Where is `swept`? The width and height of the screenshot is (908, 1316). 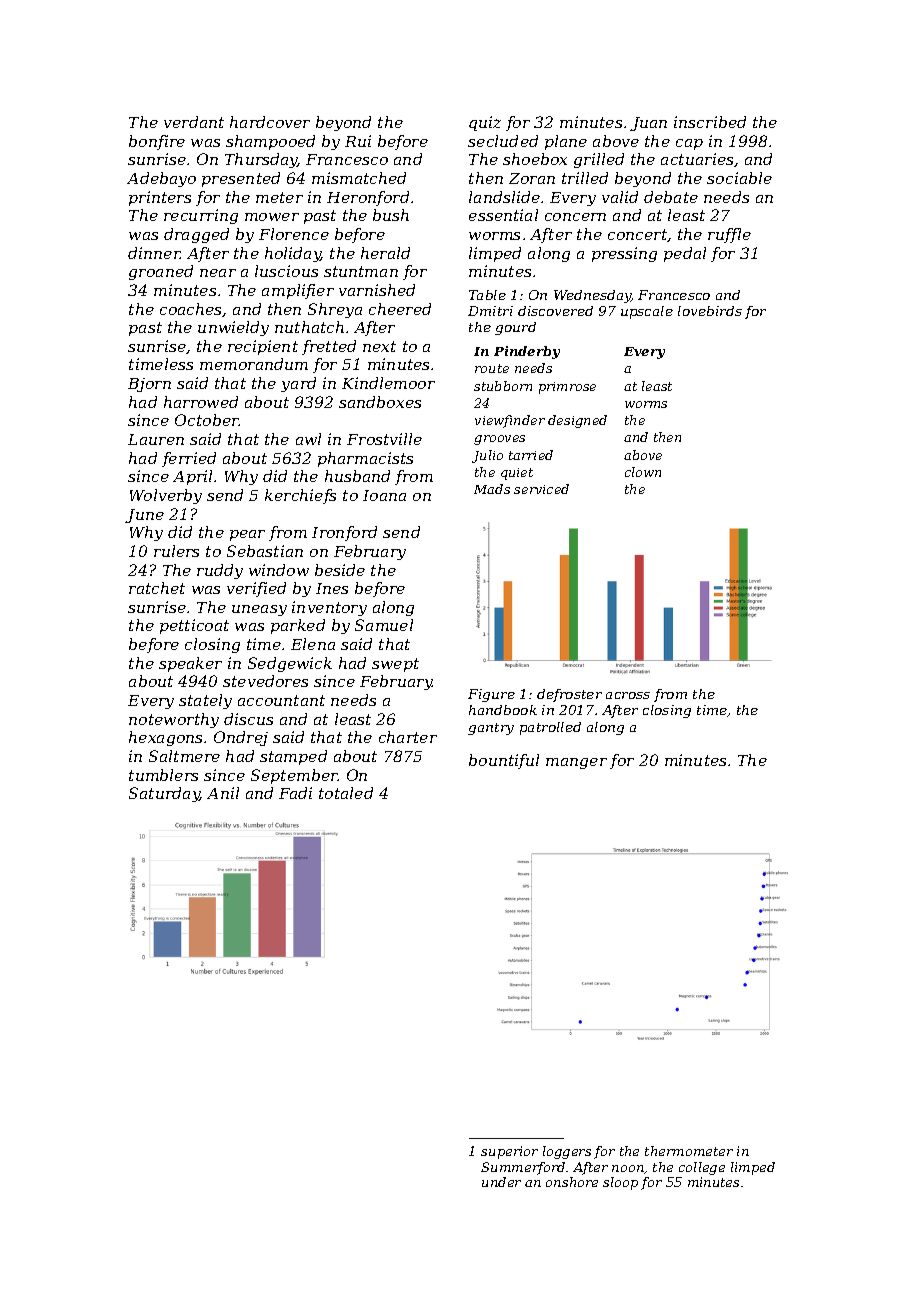
swept is located at coordinates (395, 665).
